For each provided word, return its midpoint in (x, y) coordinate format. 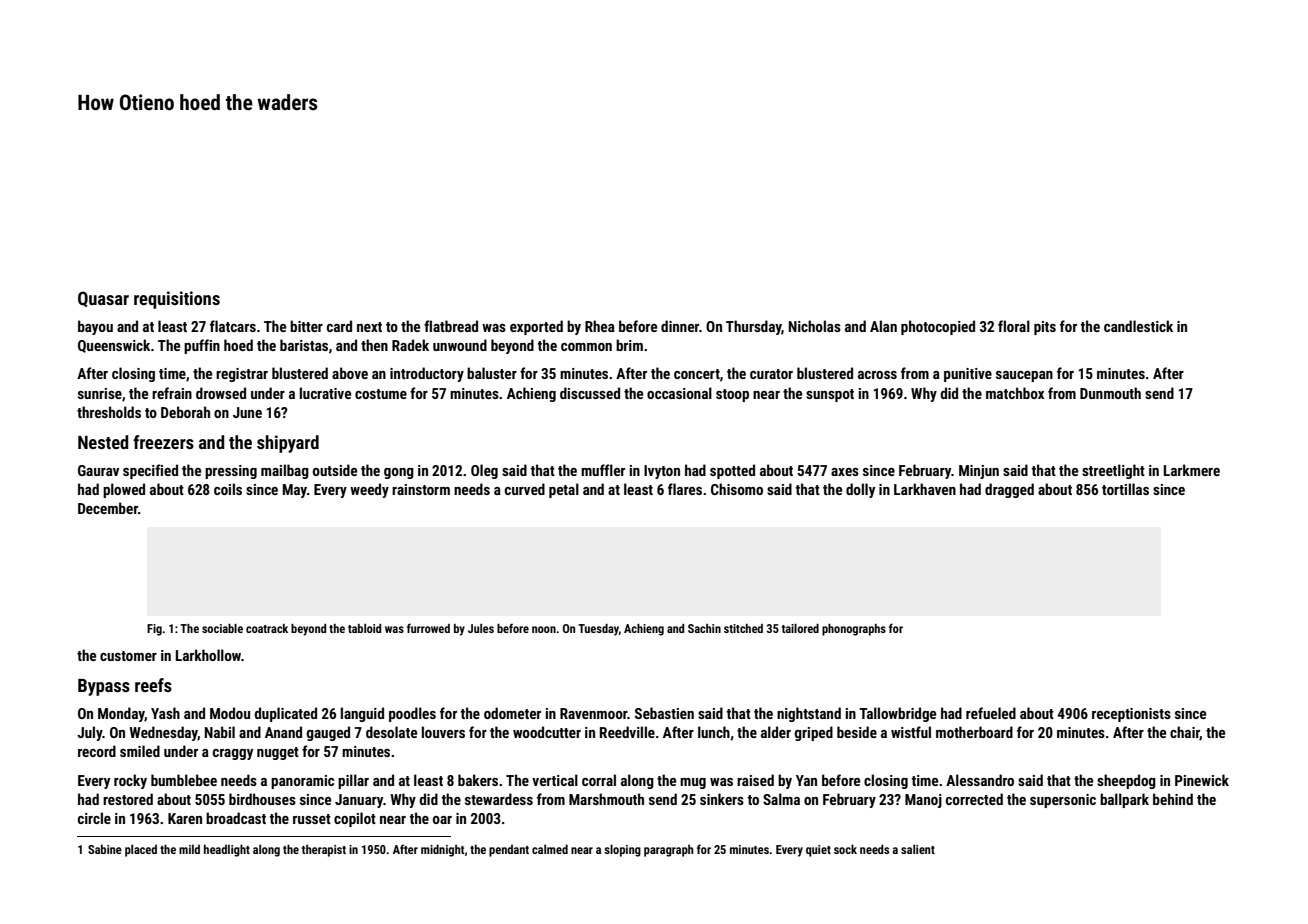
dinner (680, 326)
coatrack (267, 628)
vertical (555, 780)
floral (1014, 326)
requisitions (177, 300)
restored (128, 799)
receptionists (1131, 715)
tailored (800, 628)
